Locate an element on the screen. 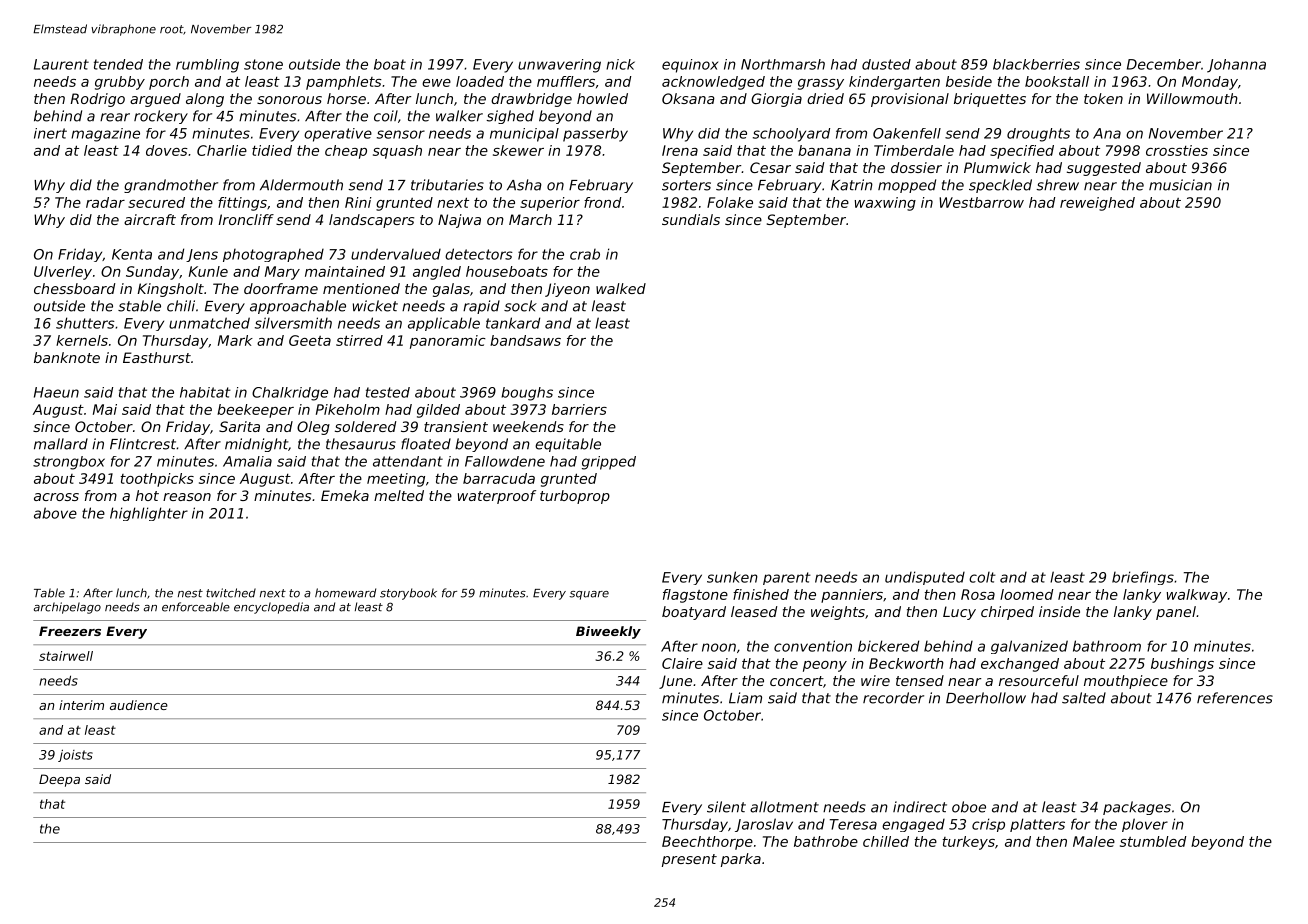 The image size is (1308, 924). Sarita is located at coordinates (239, 426).
